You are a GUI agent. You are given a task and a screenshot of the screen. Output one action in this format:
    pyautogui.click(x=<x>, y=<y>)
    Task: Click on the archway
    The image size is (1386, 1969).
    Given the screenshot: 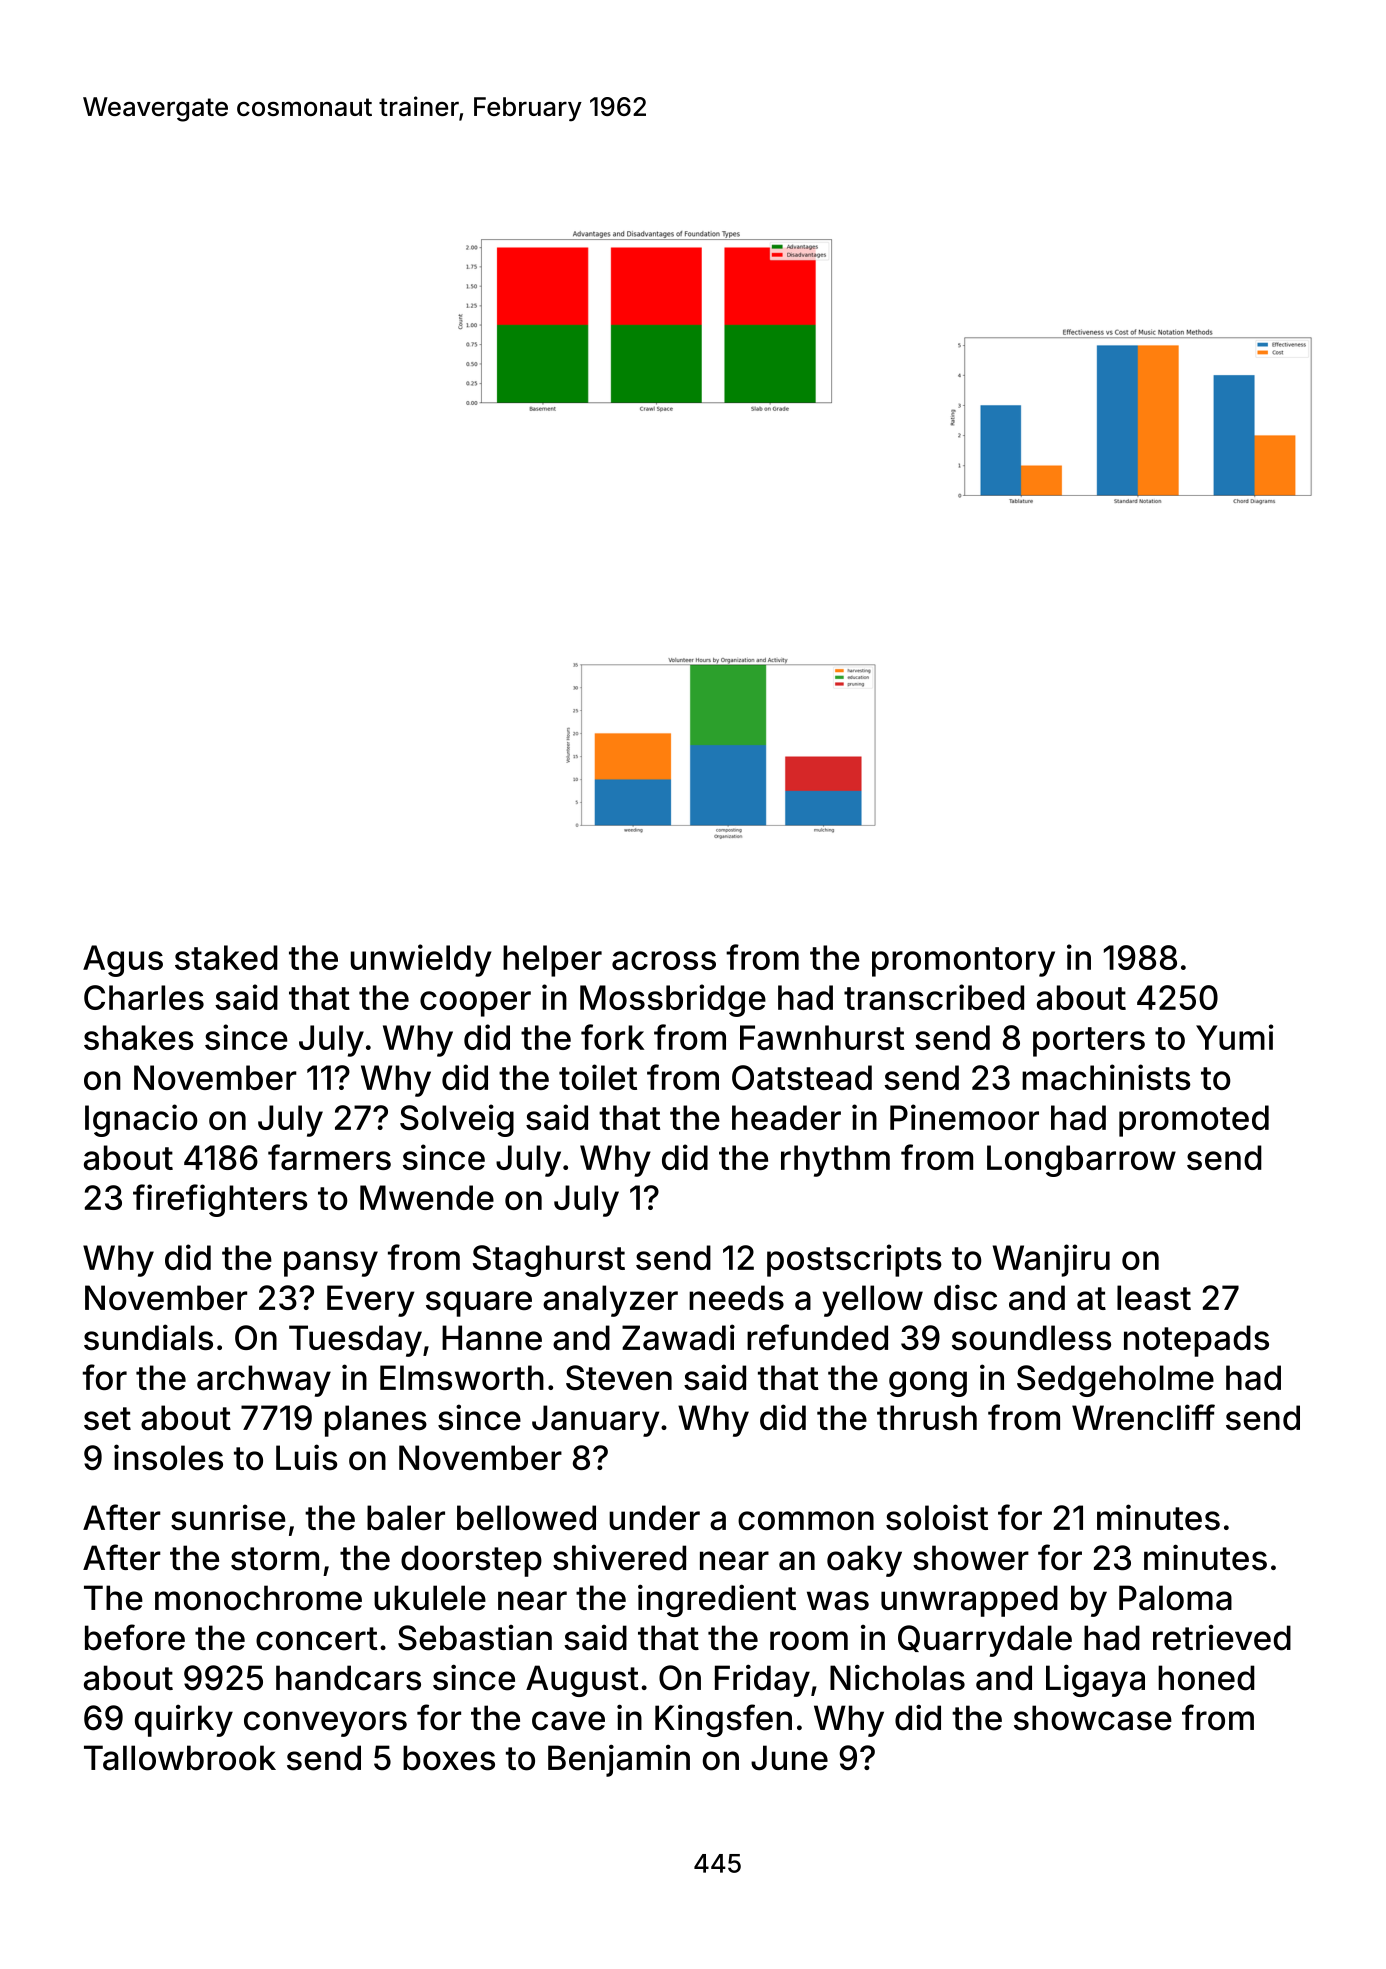 What is the action you would take?
    pyautogui.click(x=264, y=1381)
